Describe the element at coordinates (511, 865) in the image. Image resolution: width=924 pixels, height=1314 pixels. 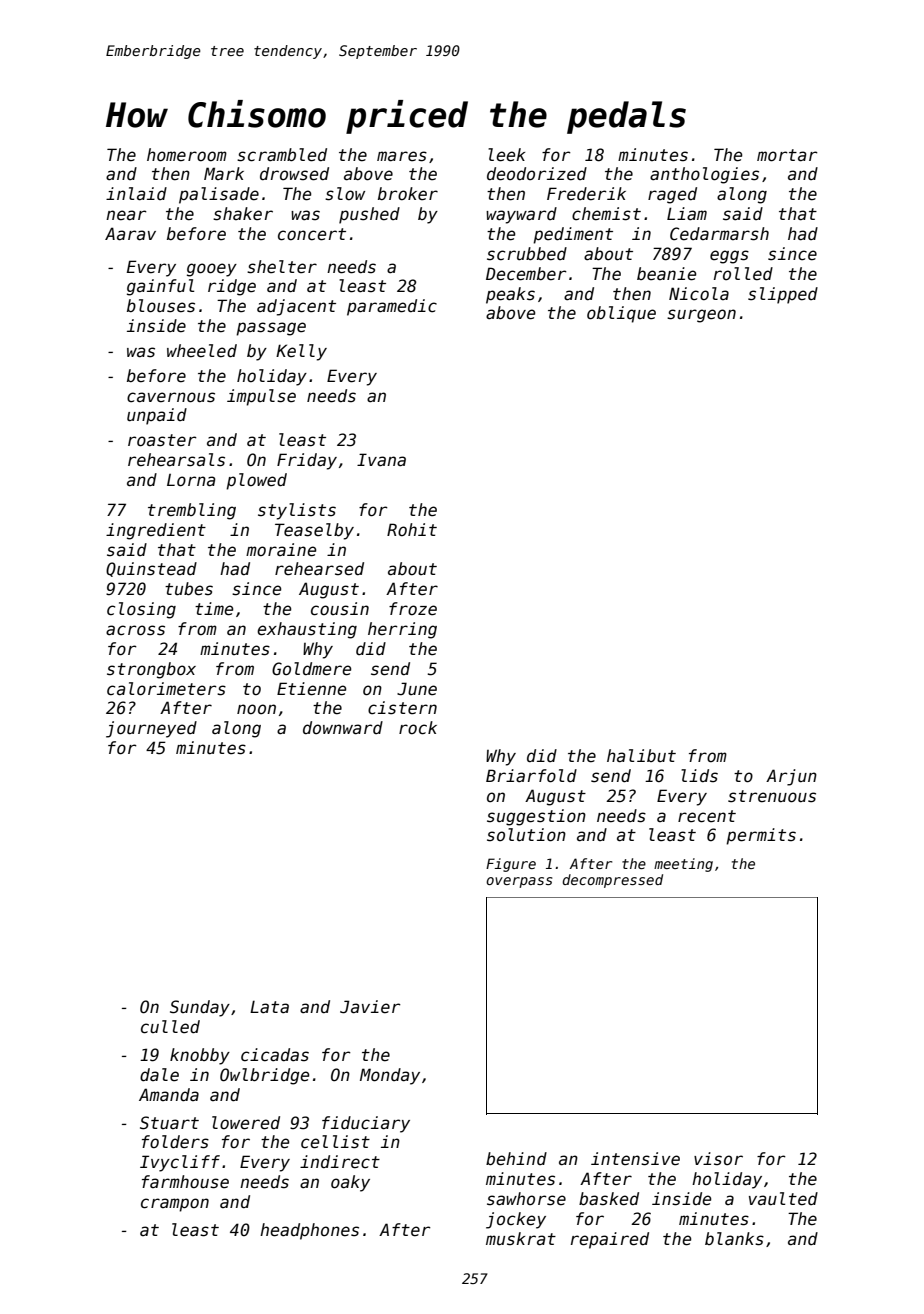
I see `Figure` at that location.
